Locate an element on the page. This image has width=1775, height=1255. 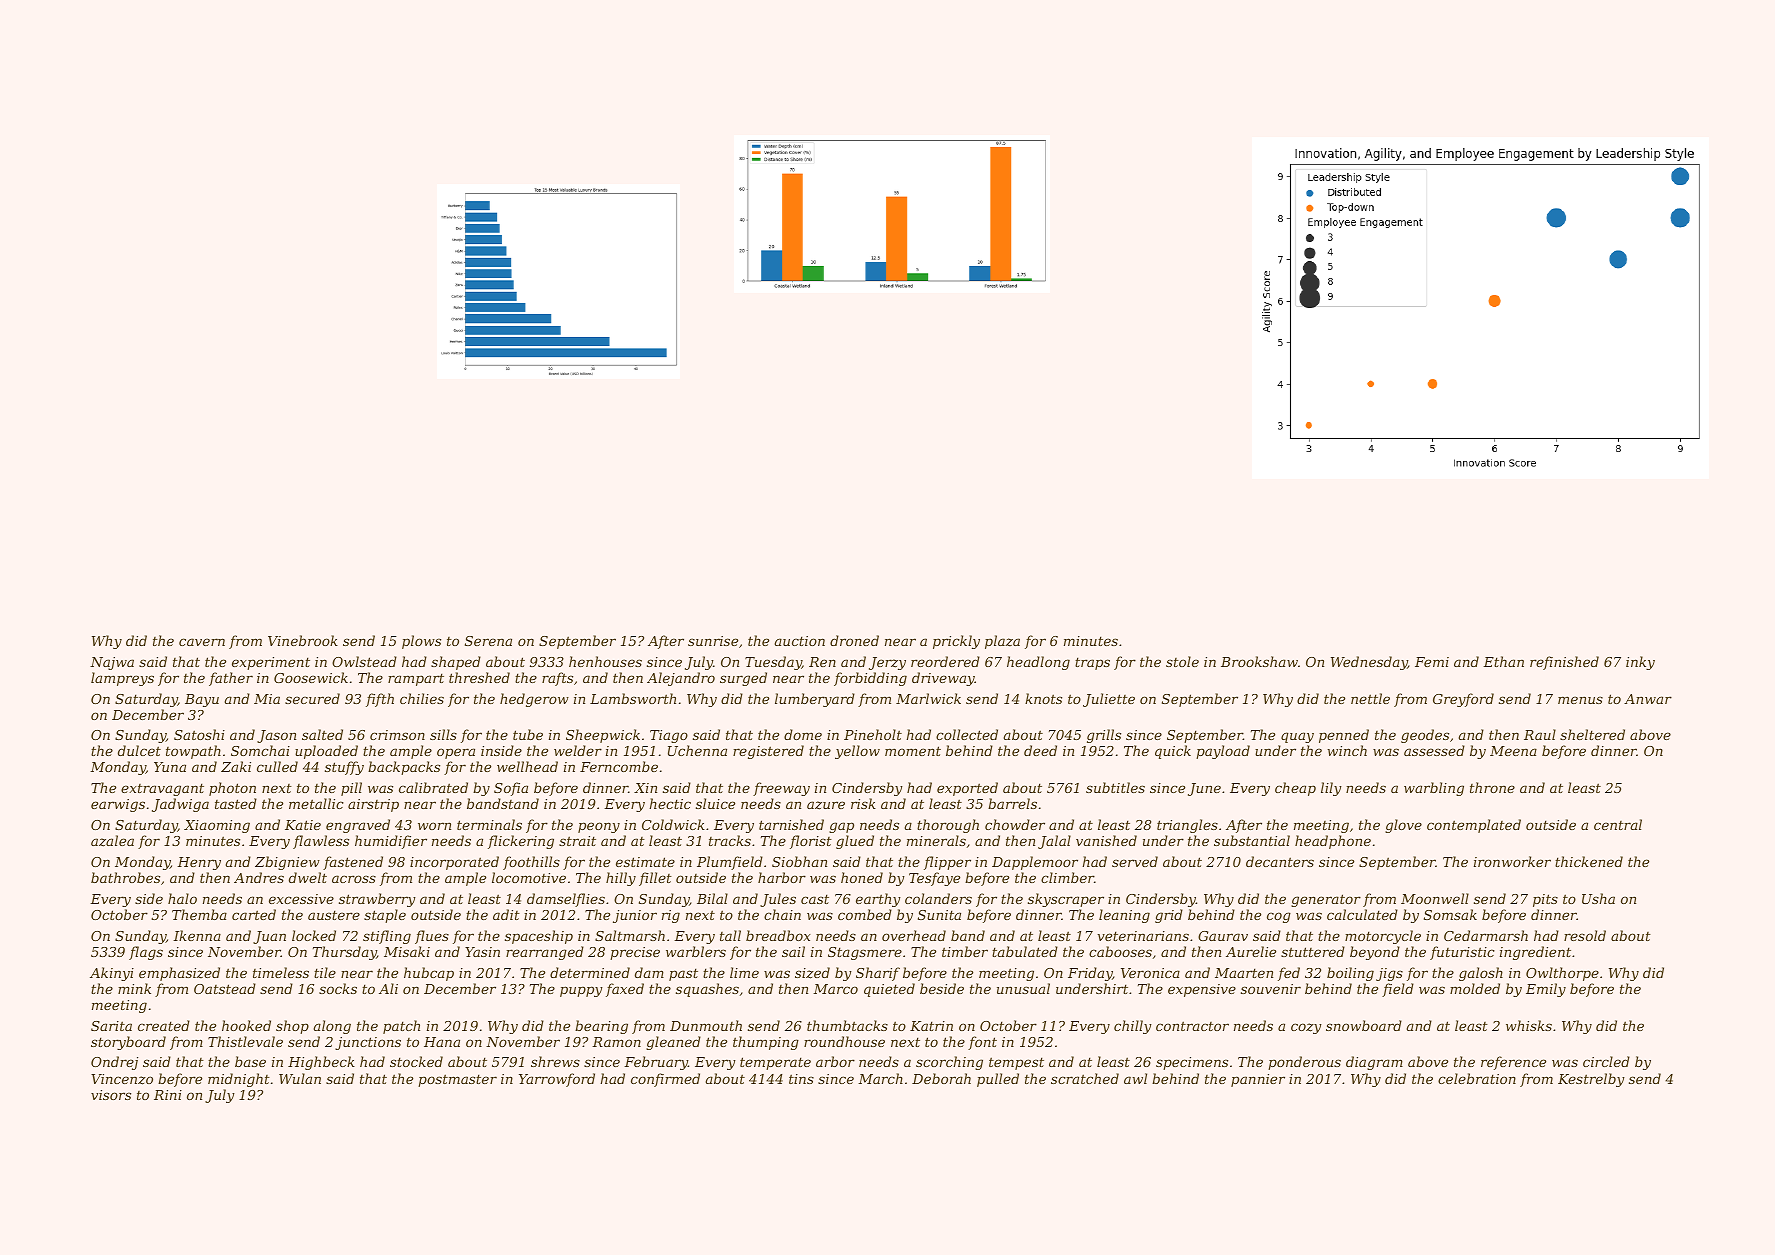
shrews is located at coordinates (555, 1061).
